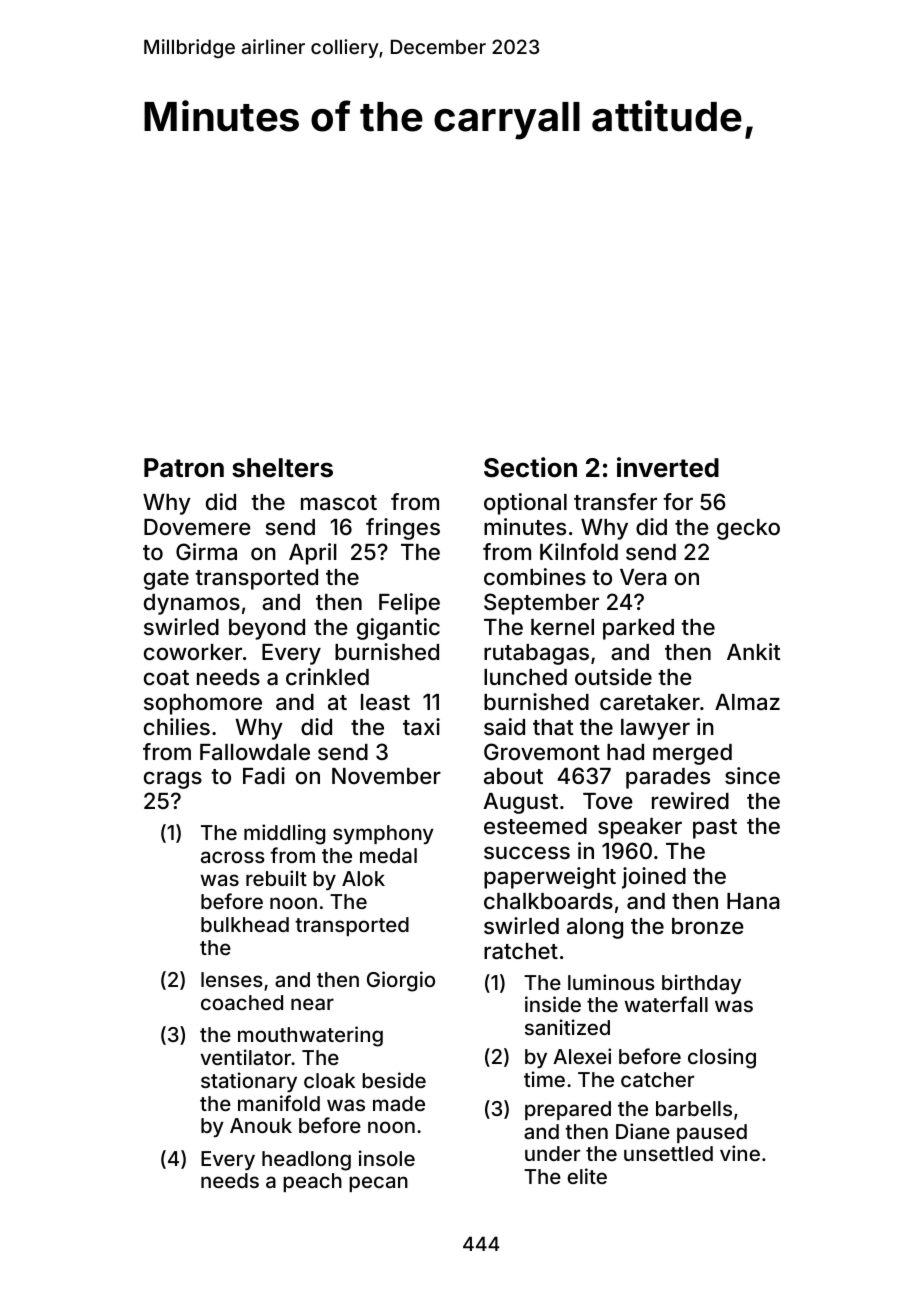 The image size is (924, 1314). What do you see at coordinates (282, 468) in the screenshot?
I see `shelters` at bounding box center [282, 468].
